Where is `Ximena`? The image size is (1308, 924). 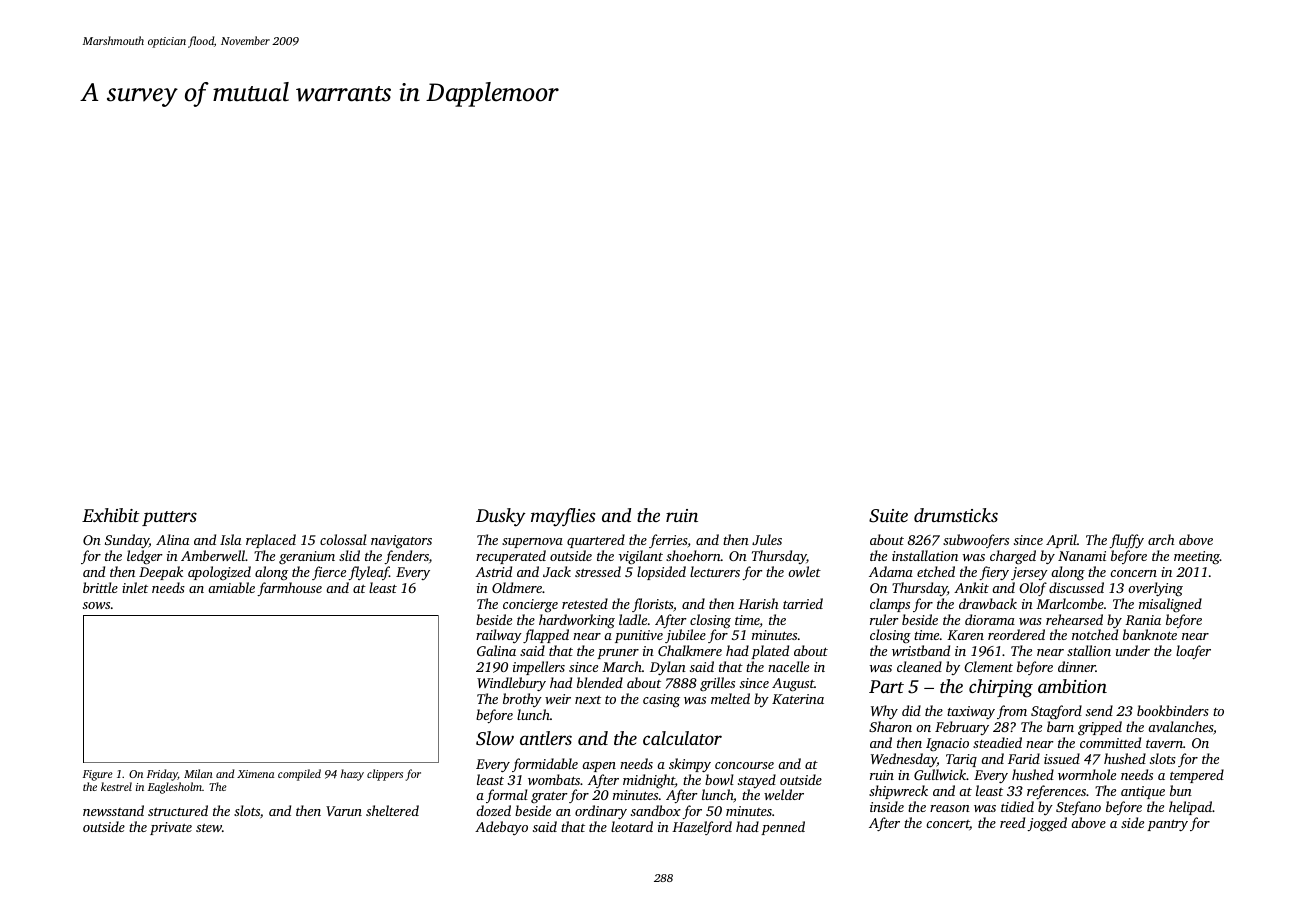
Ximena is located at coordinates (255, 774).
